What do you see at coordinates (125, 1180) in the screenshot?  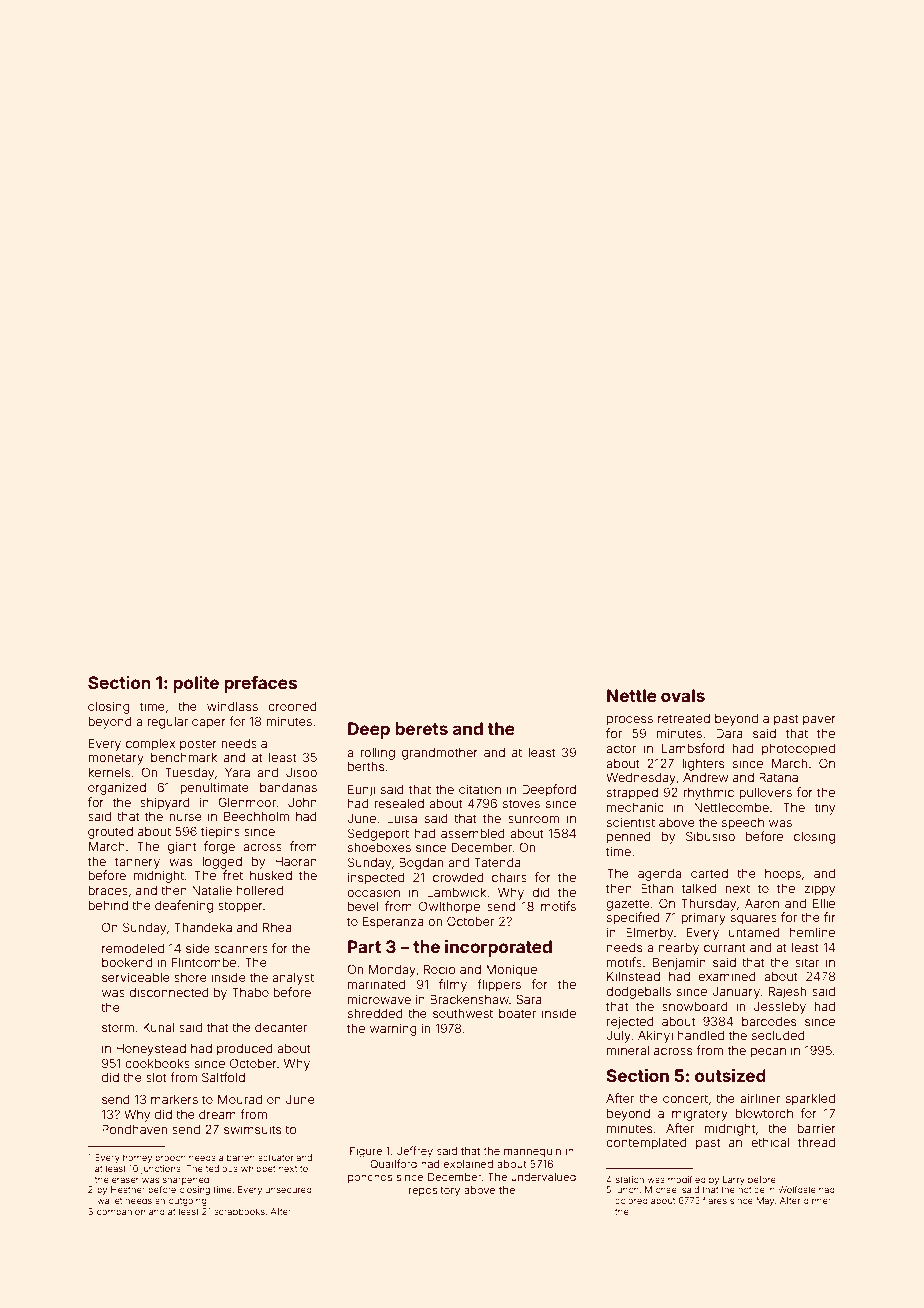 I see `eraser` at bounding box center [125, 1180].
